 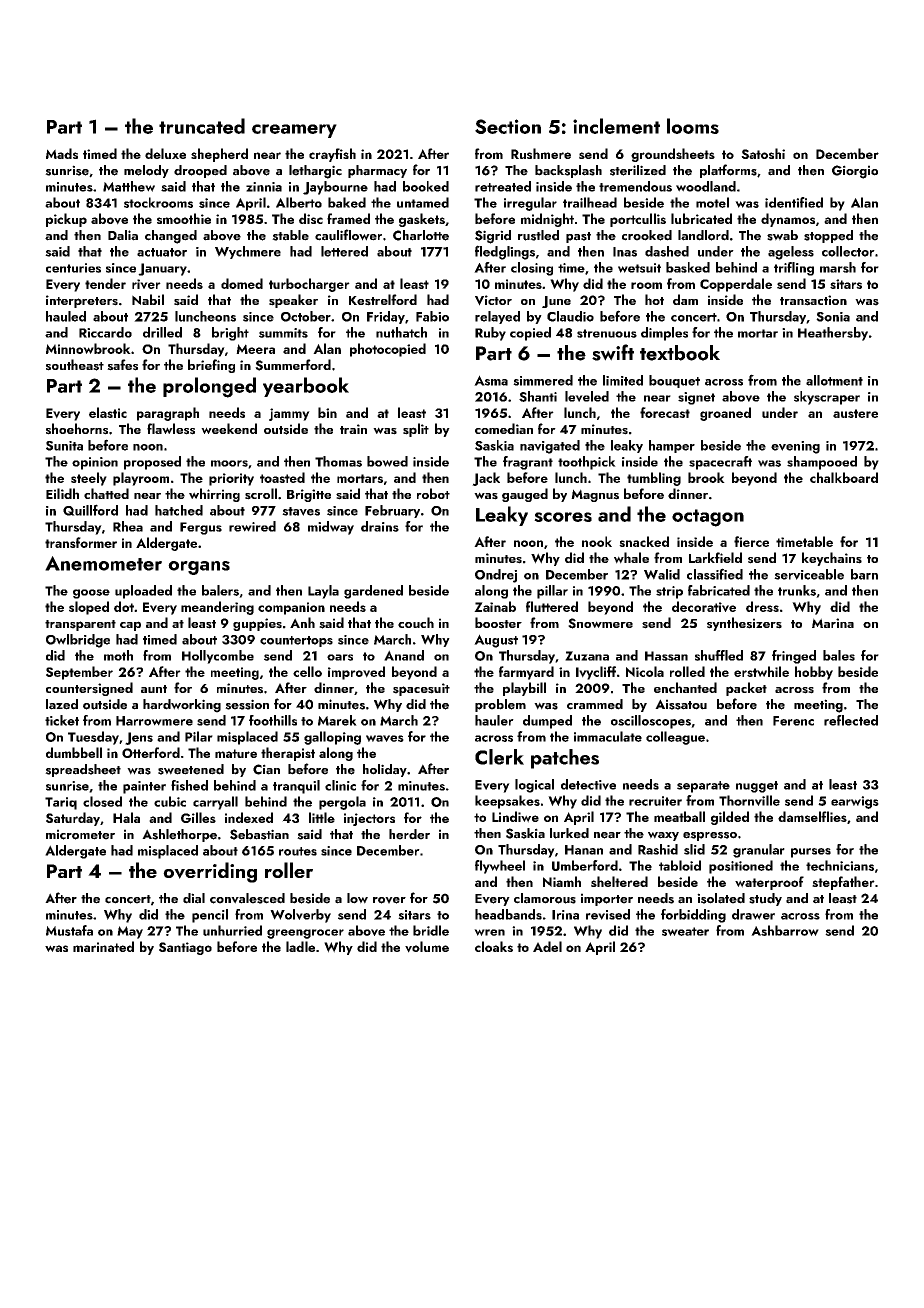 I want to click on pillar, so click(x=552, y=592).
